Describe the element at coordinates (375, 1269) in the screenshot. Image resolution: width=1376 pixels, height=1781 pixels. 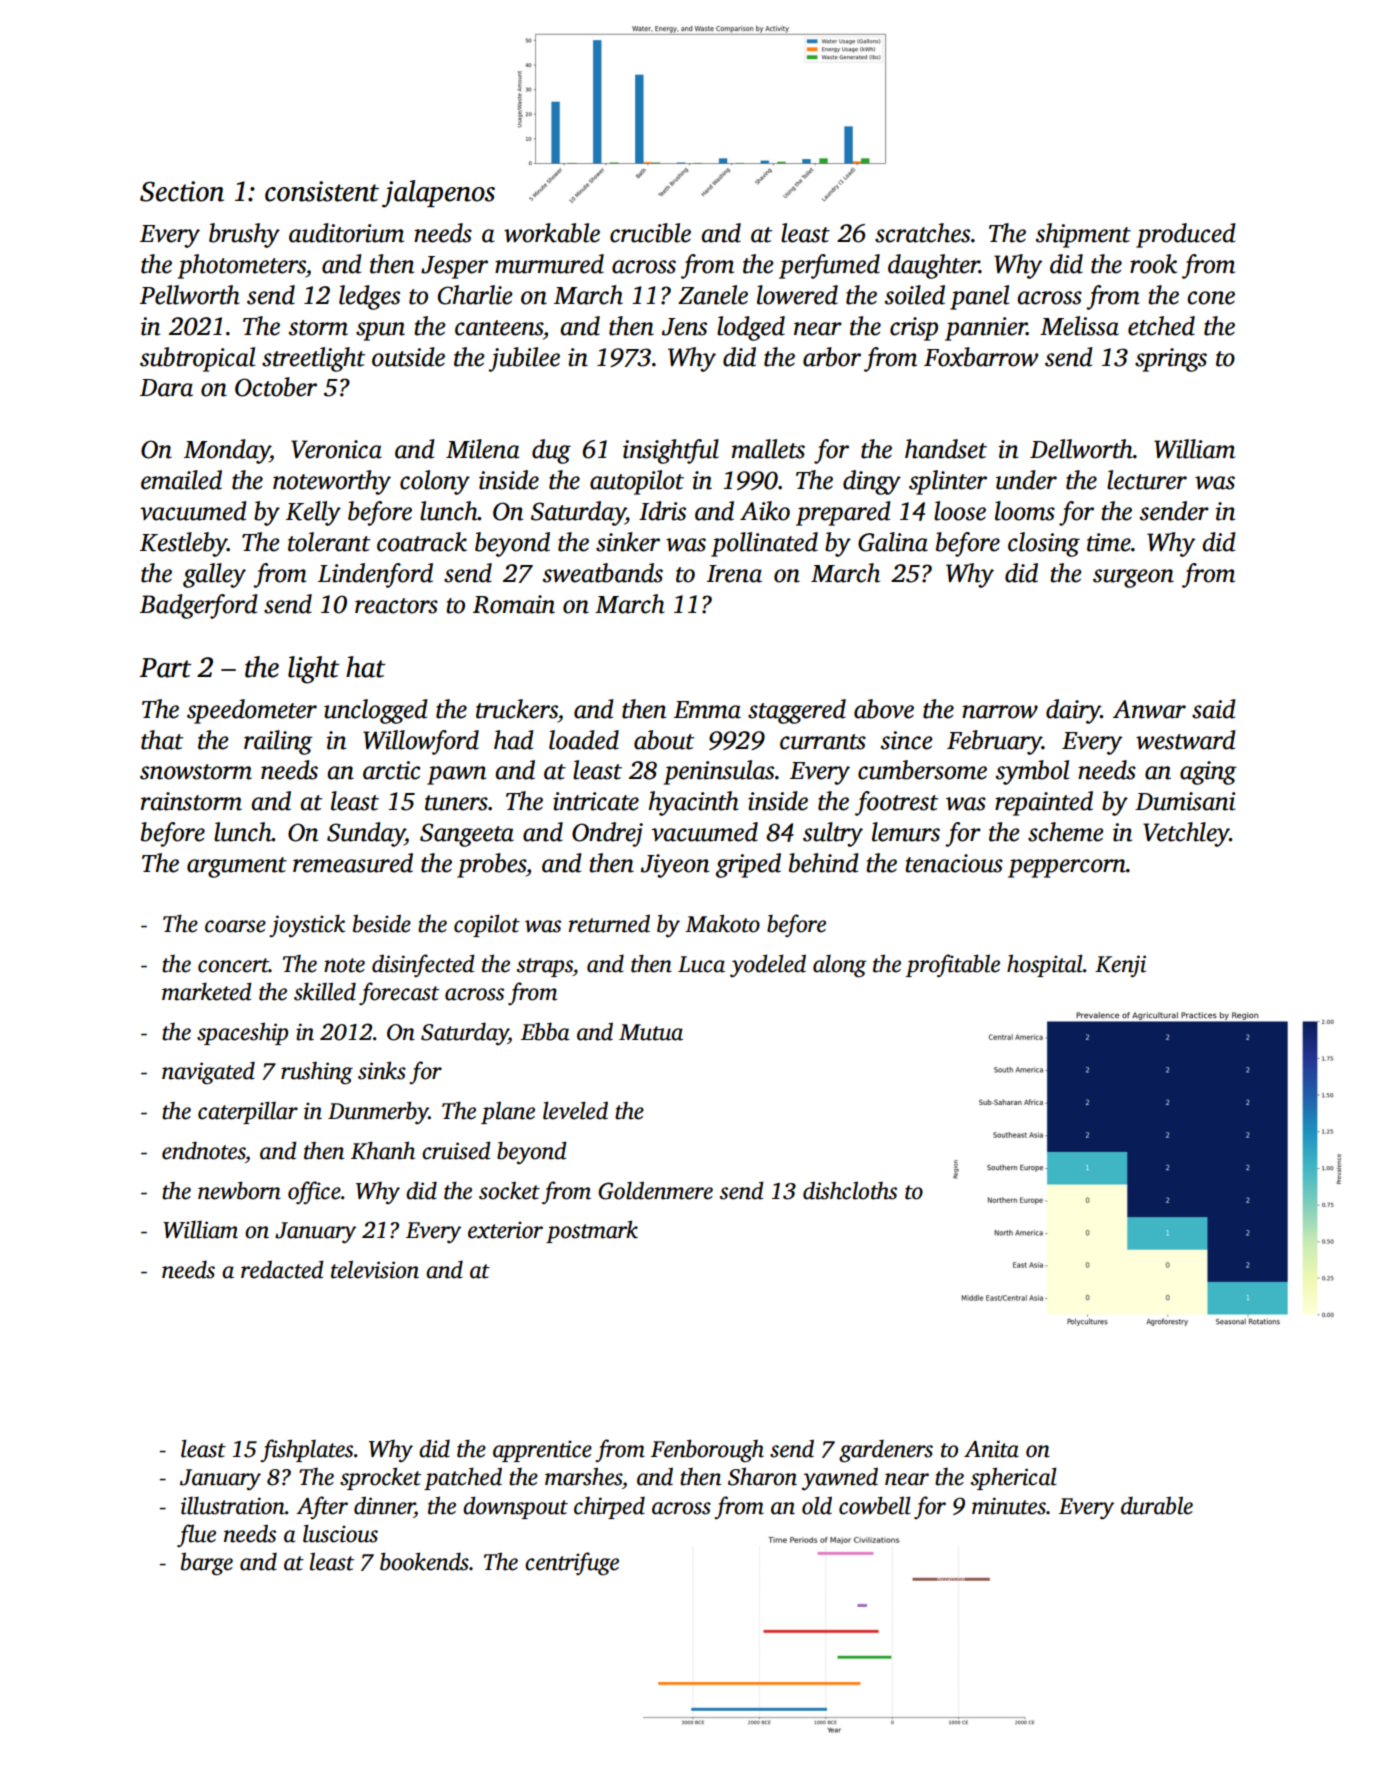
I see `television` at that location.
